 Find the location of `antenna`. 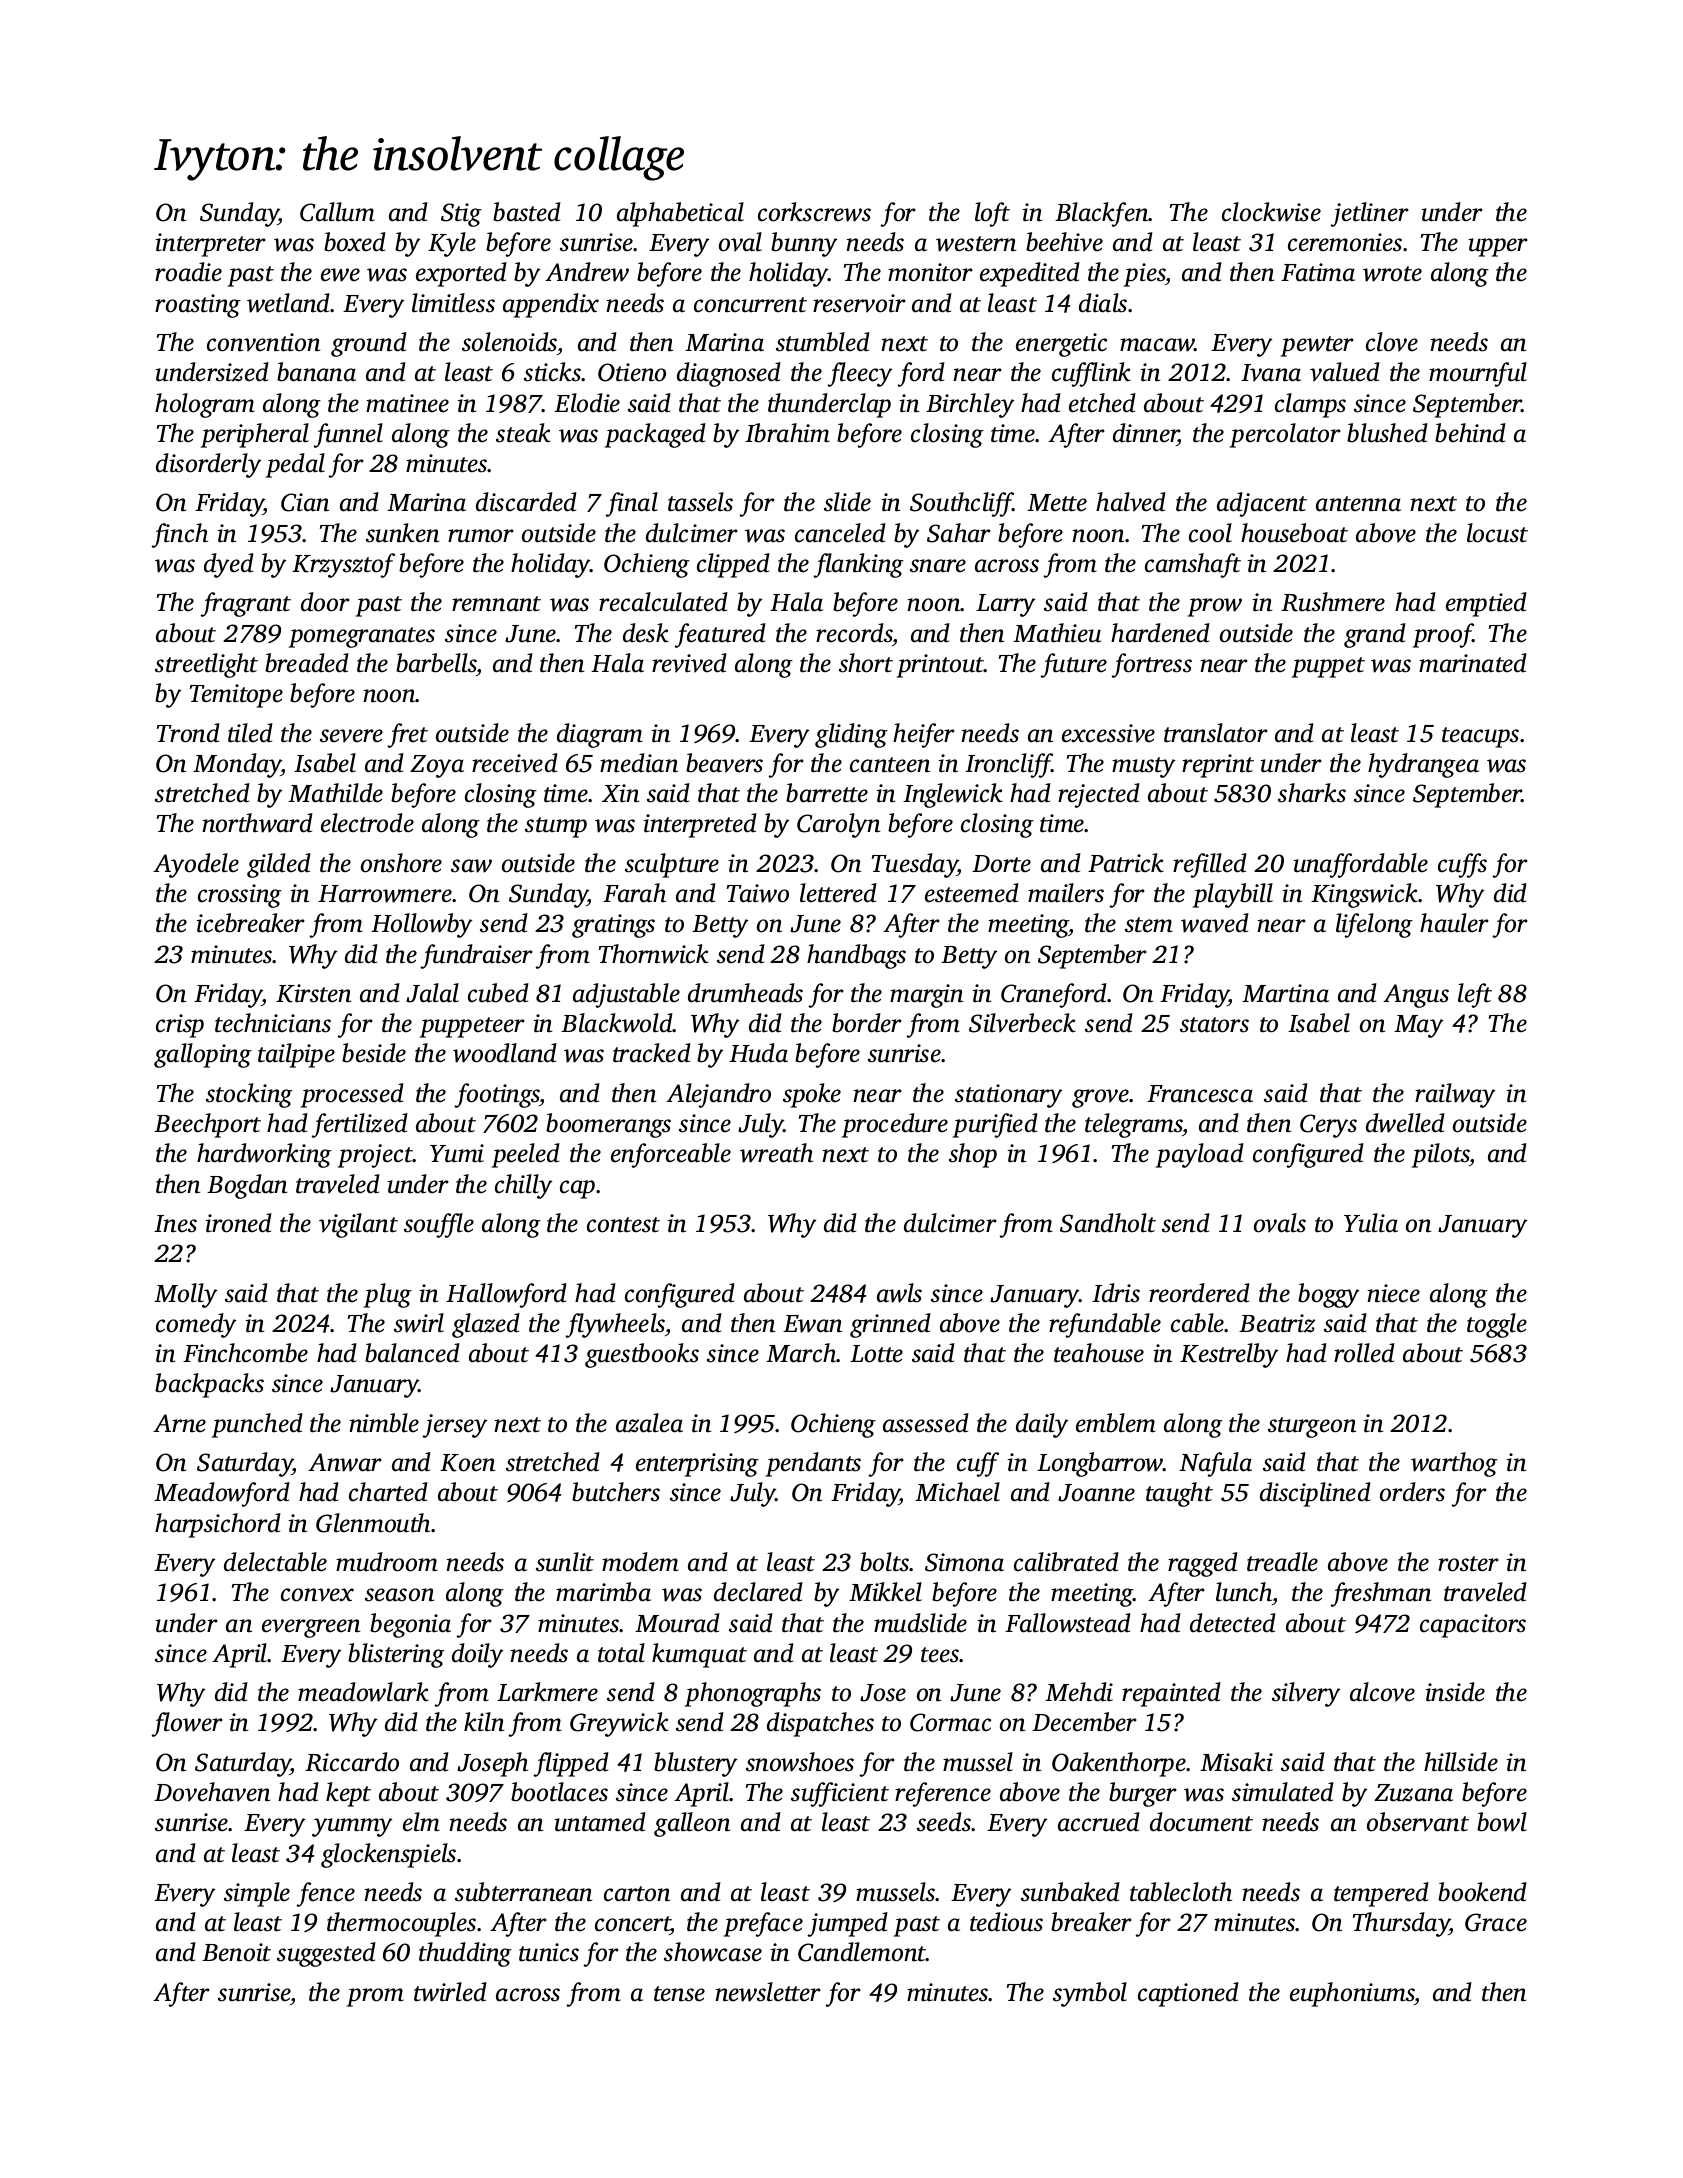

antenna is located at coordinates (1358, 504).
